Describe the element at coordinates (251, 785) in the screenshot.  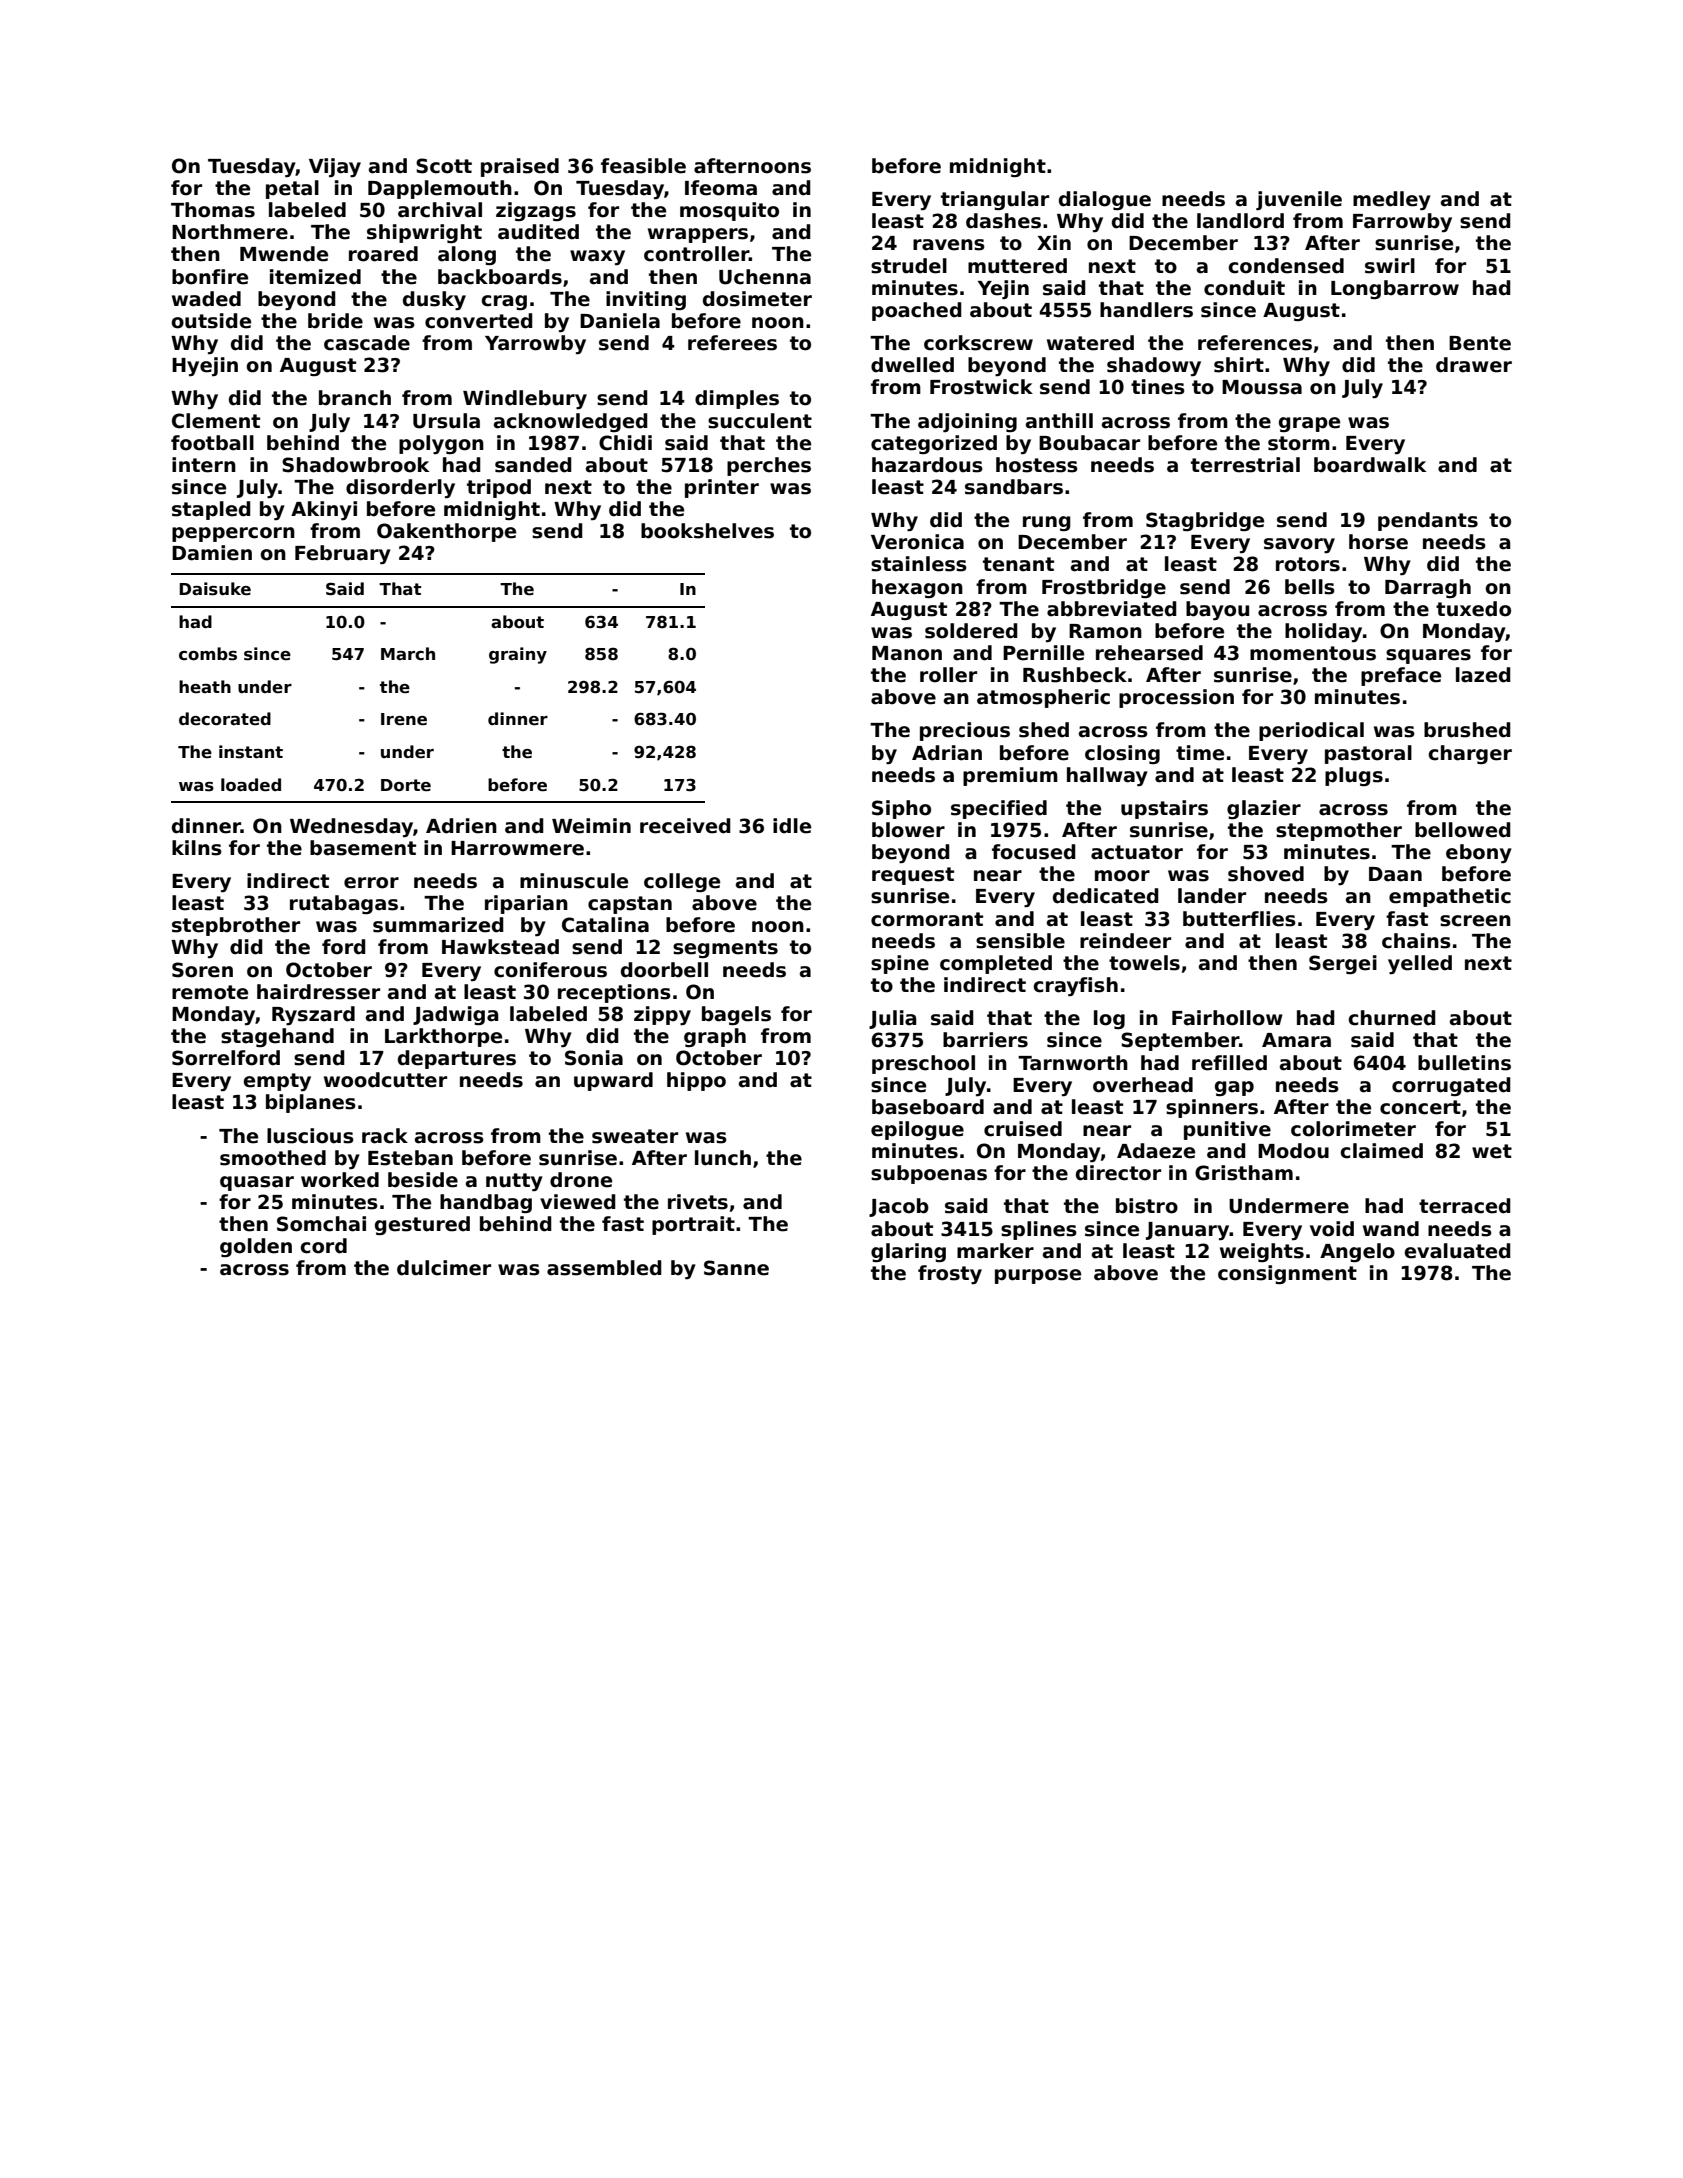
I see `loaded` at that location.
